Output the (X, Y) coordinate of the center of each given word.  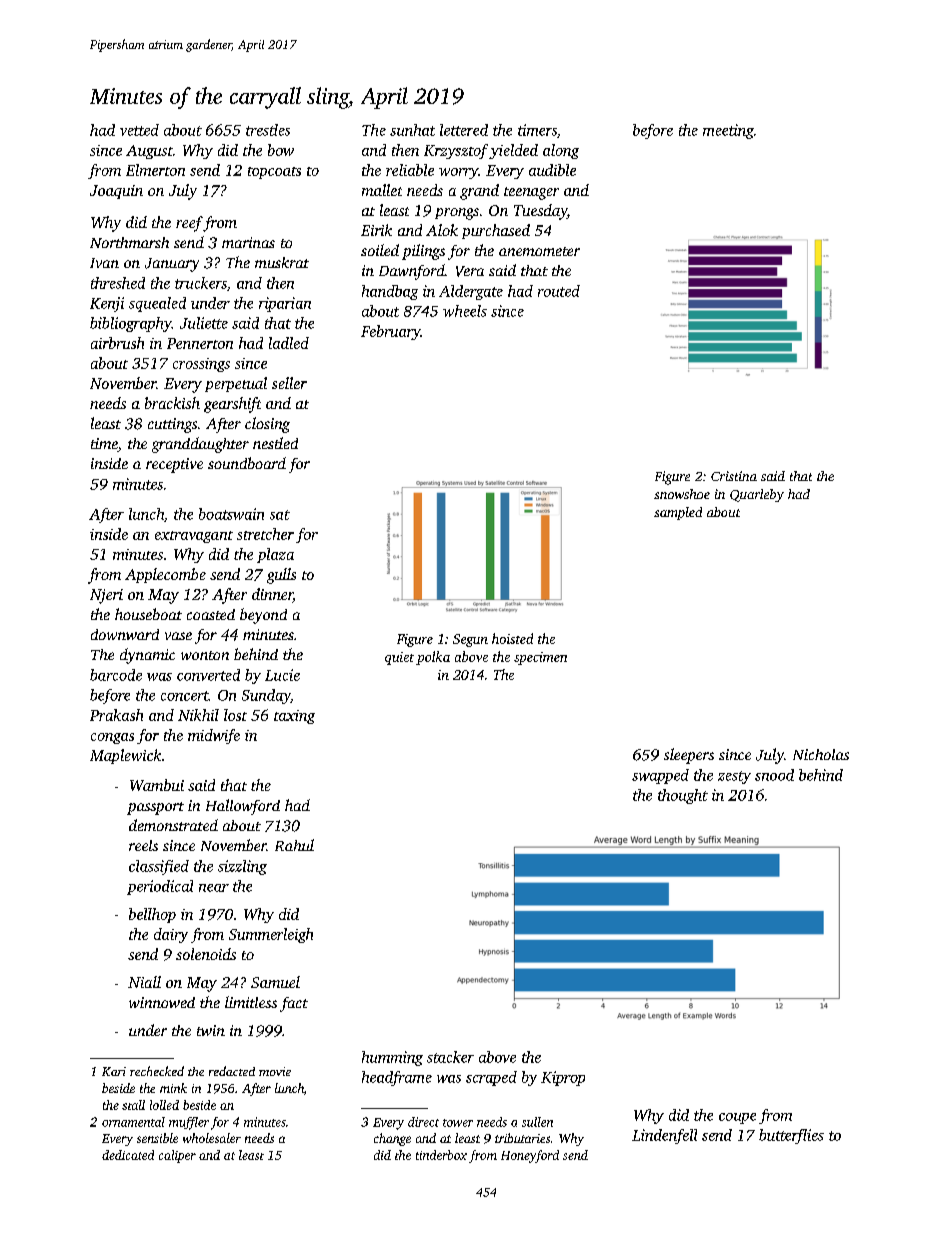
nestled (275, 443)
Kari (114, 1071)
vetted (139, 130)
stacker (450, 1057)
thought (683, 796)
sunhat (412, 130)
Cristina (734, 476)
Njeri (106, 596)
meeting (728, 131)
